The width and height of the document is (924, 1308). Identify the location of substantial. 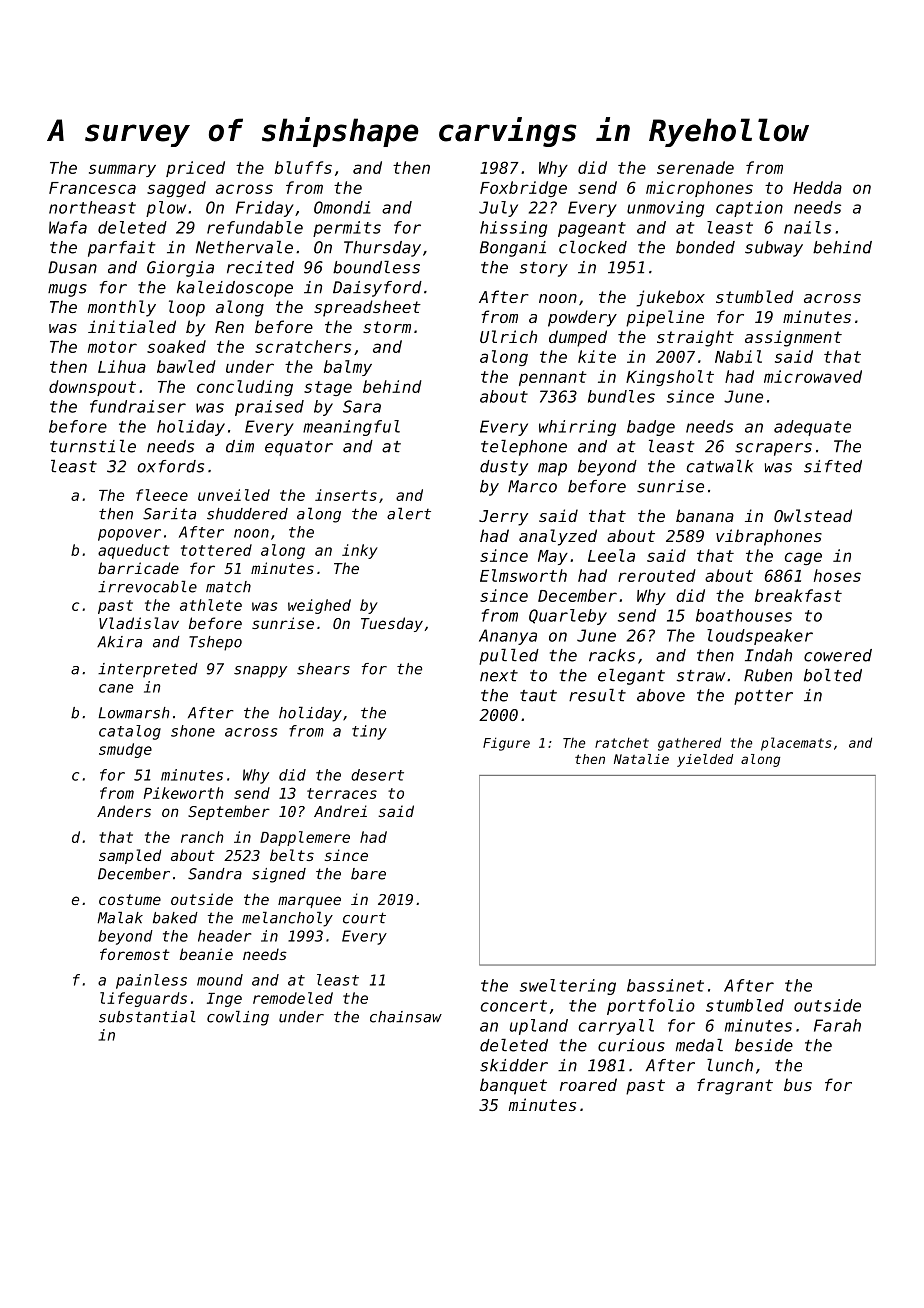
(147, 1017).
